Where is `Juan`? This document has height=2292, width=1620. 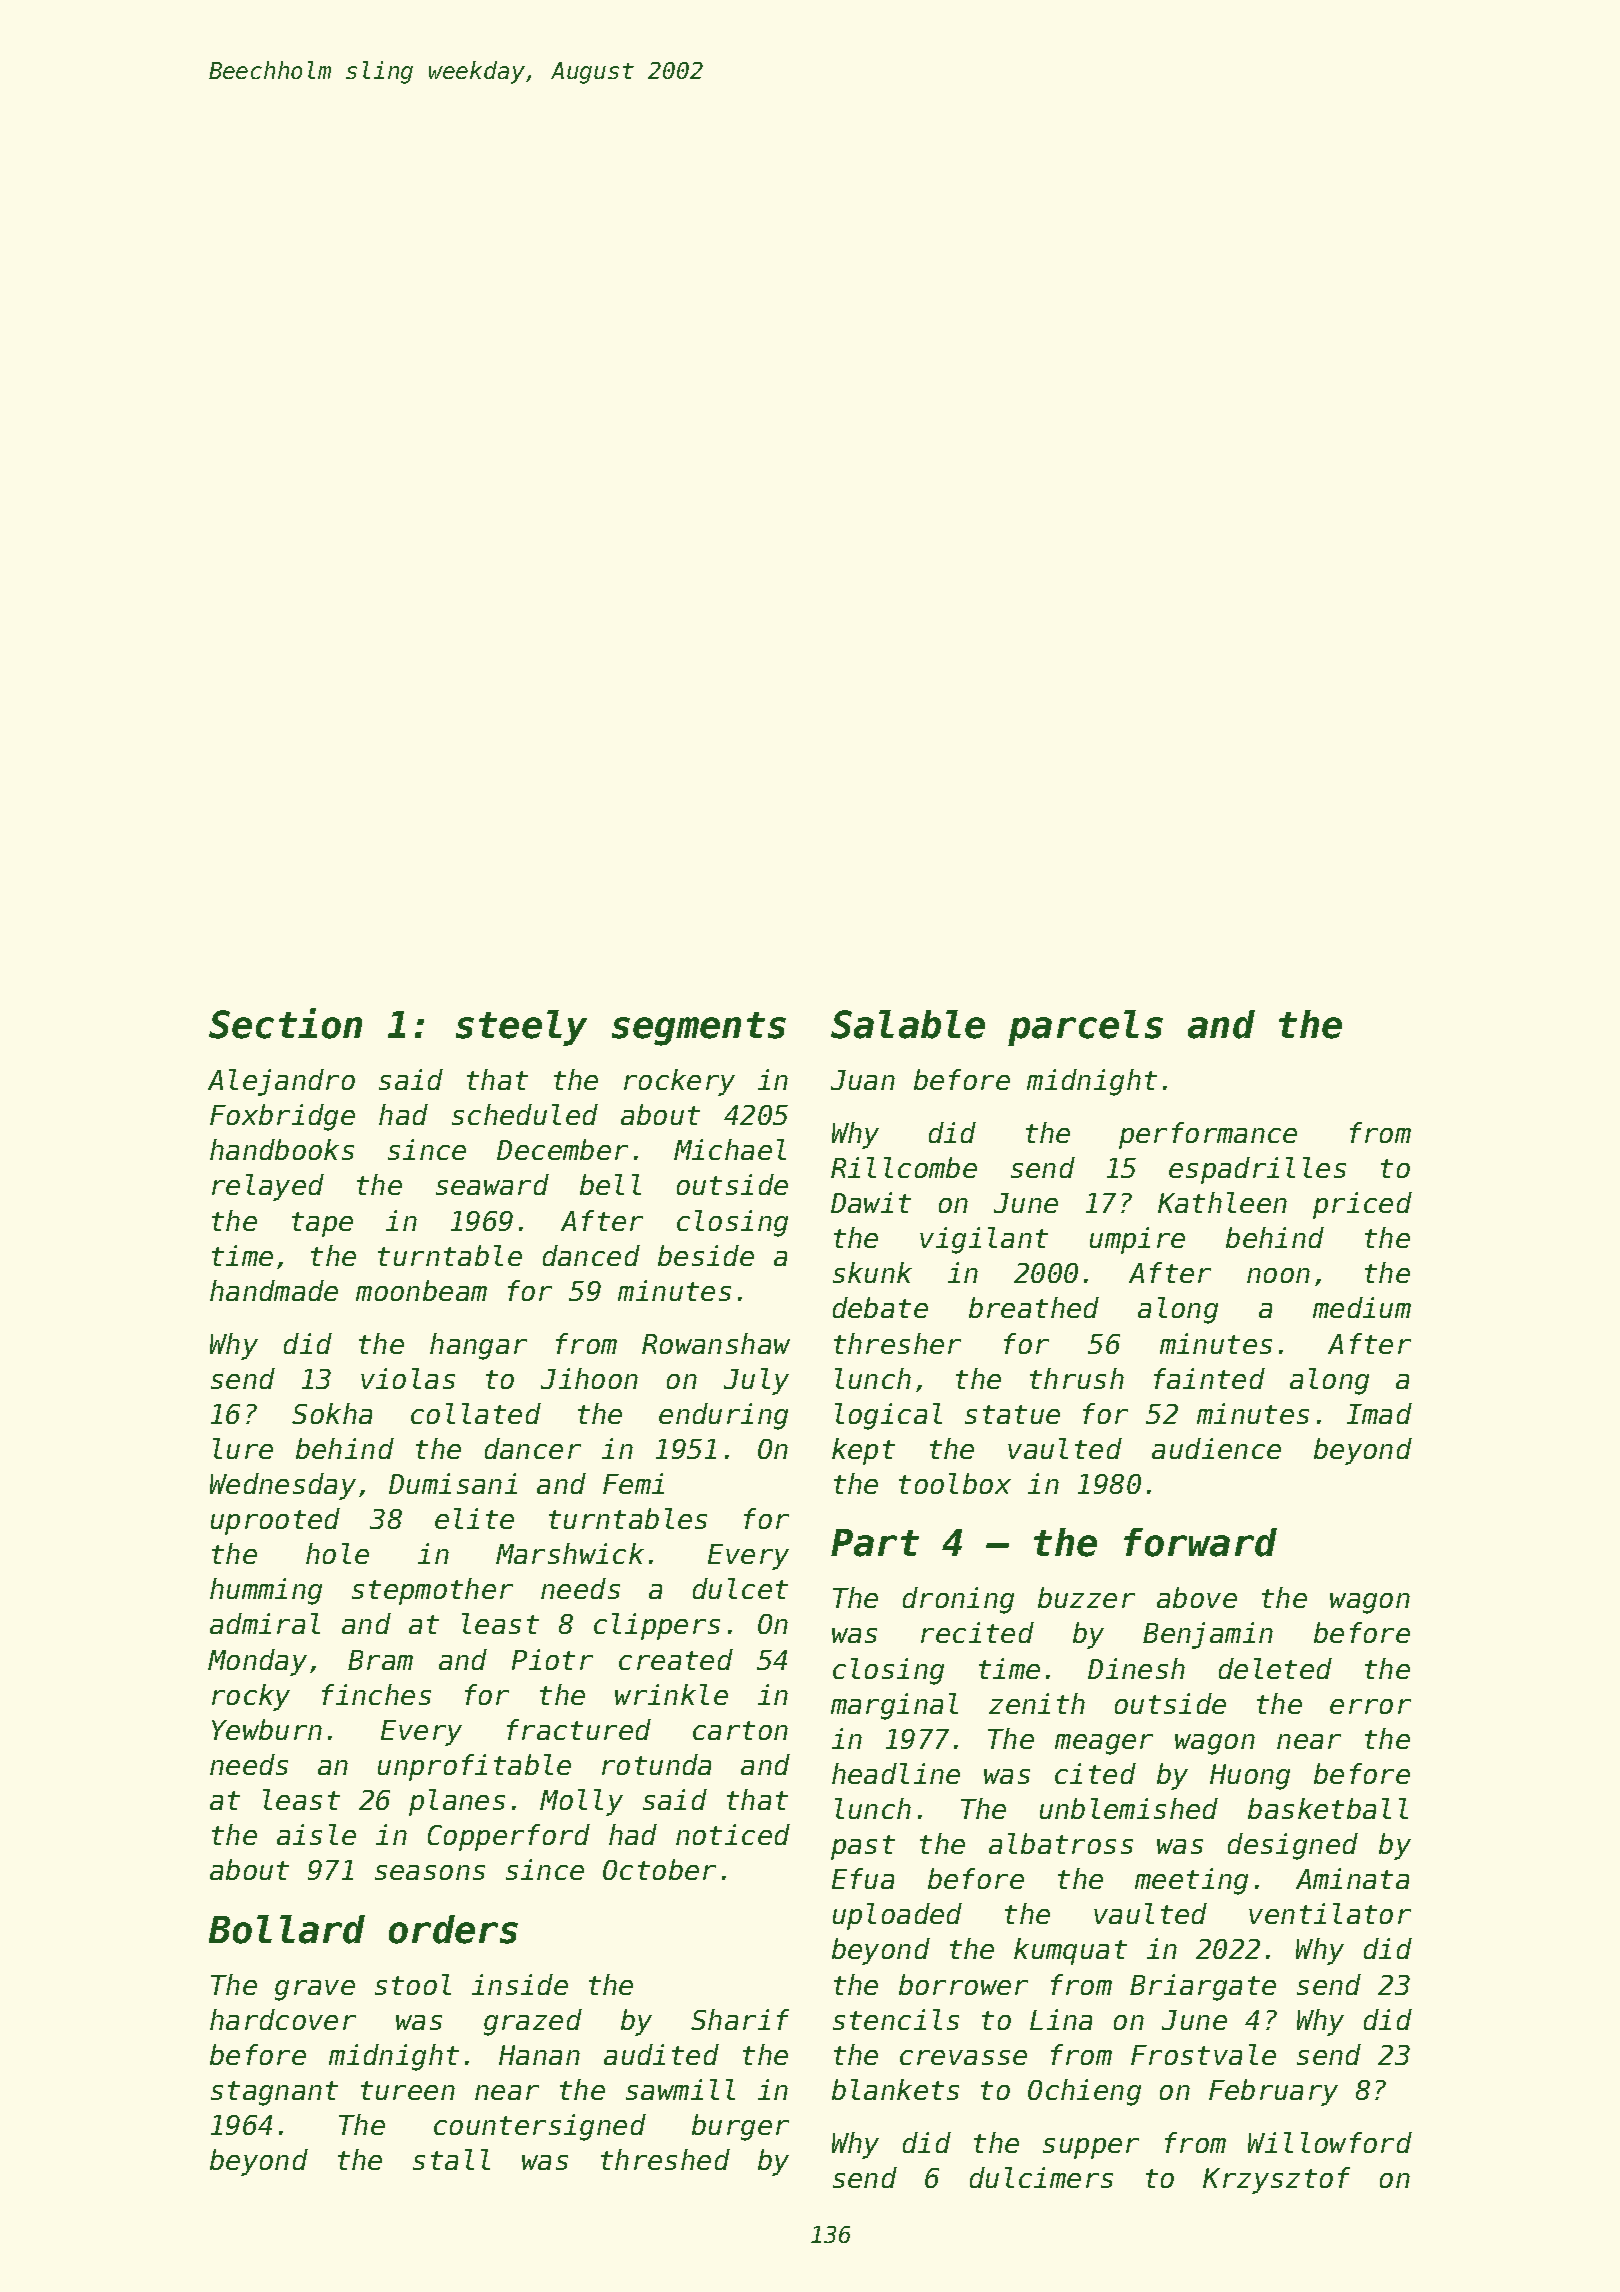
Juan is located at coordinates (863, 1080).
